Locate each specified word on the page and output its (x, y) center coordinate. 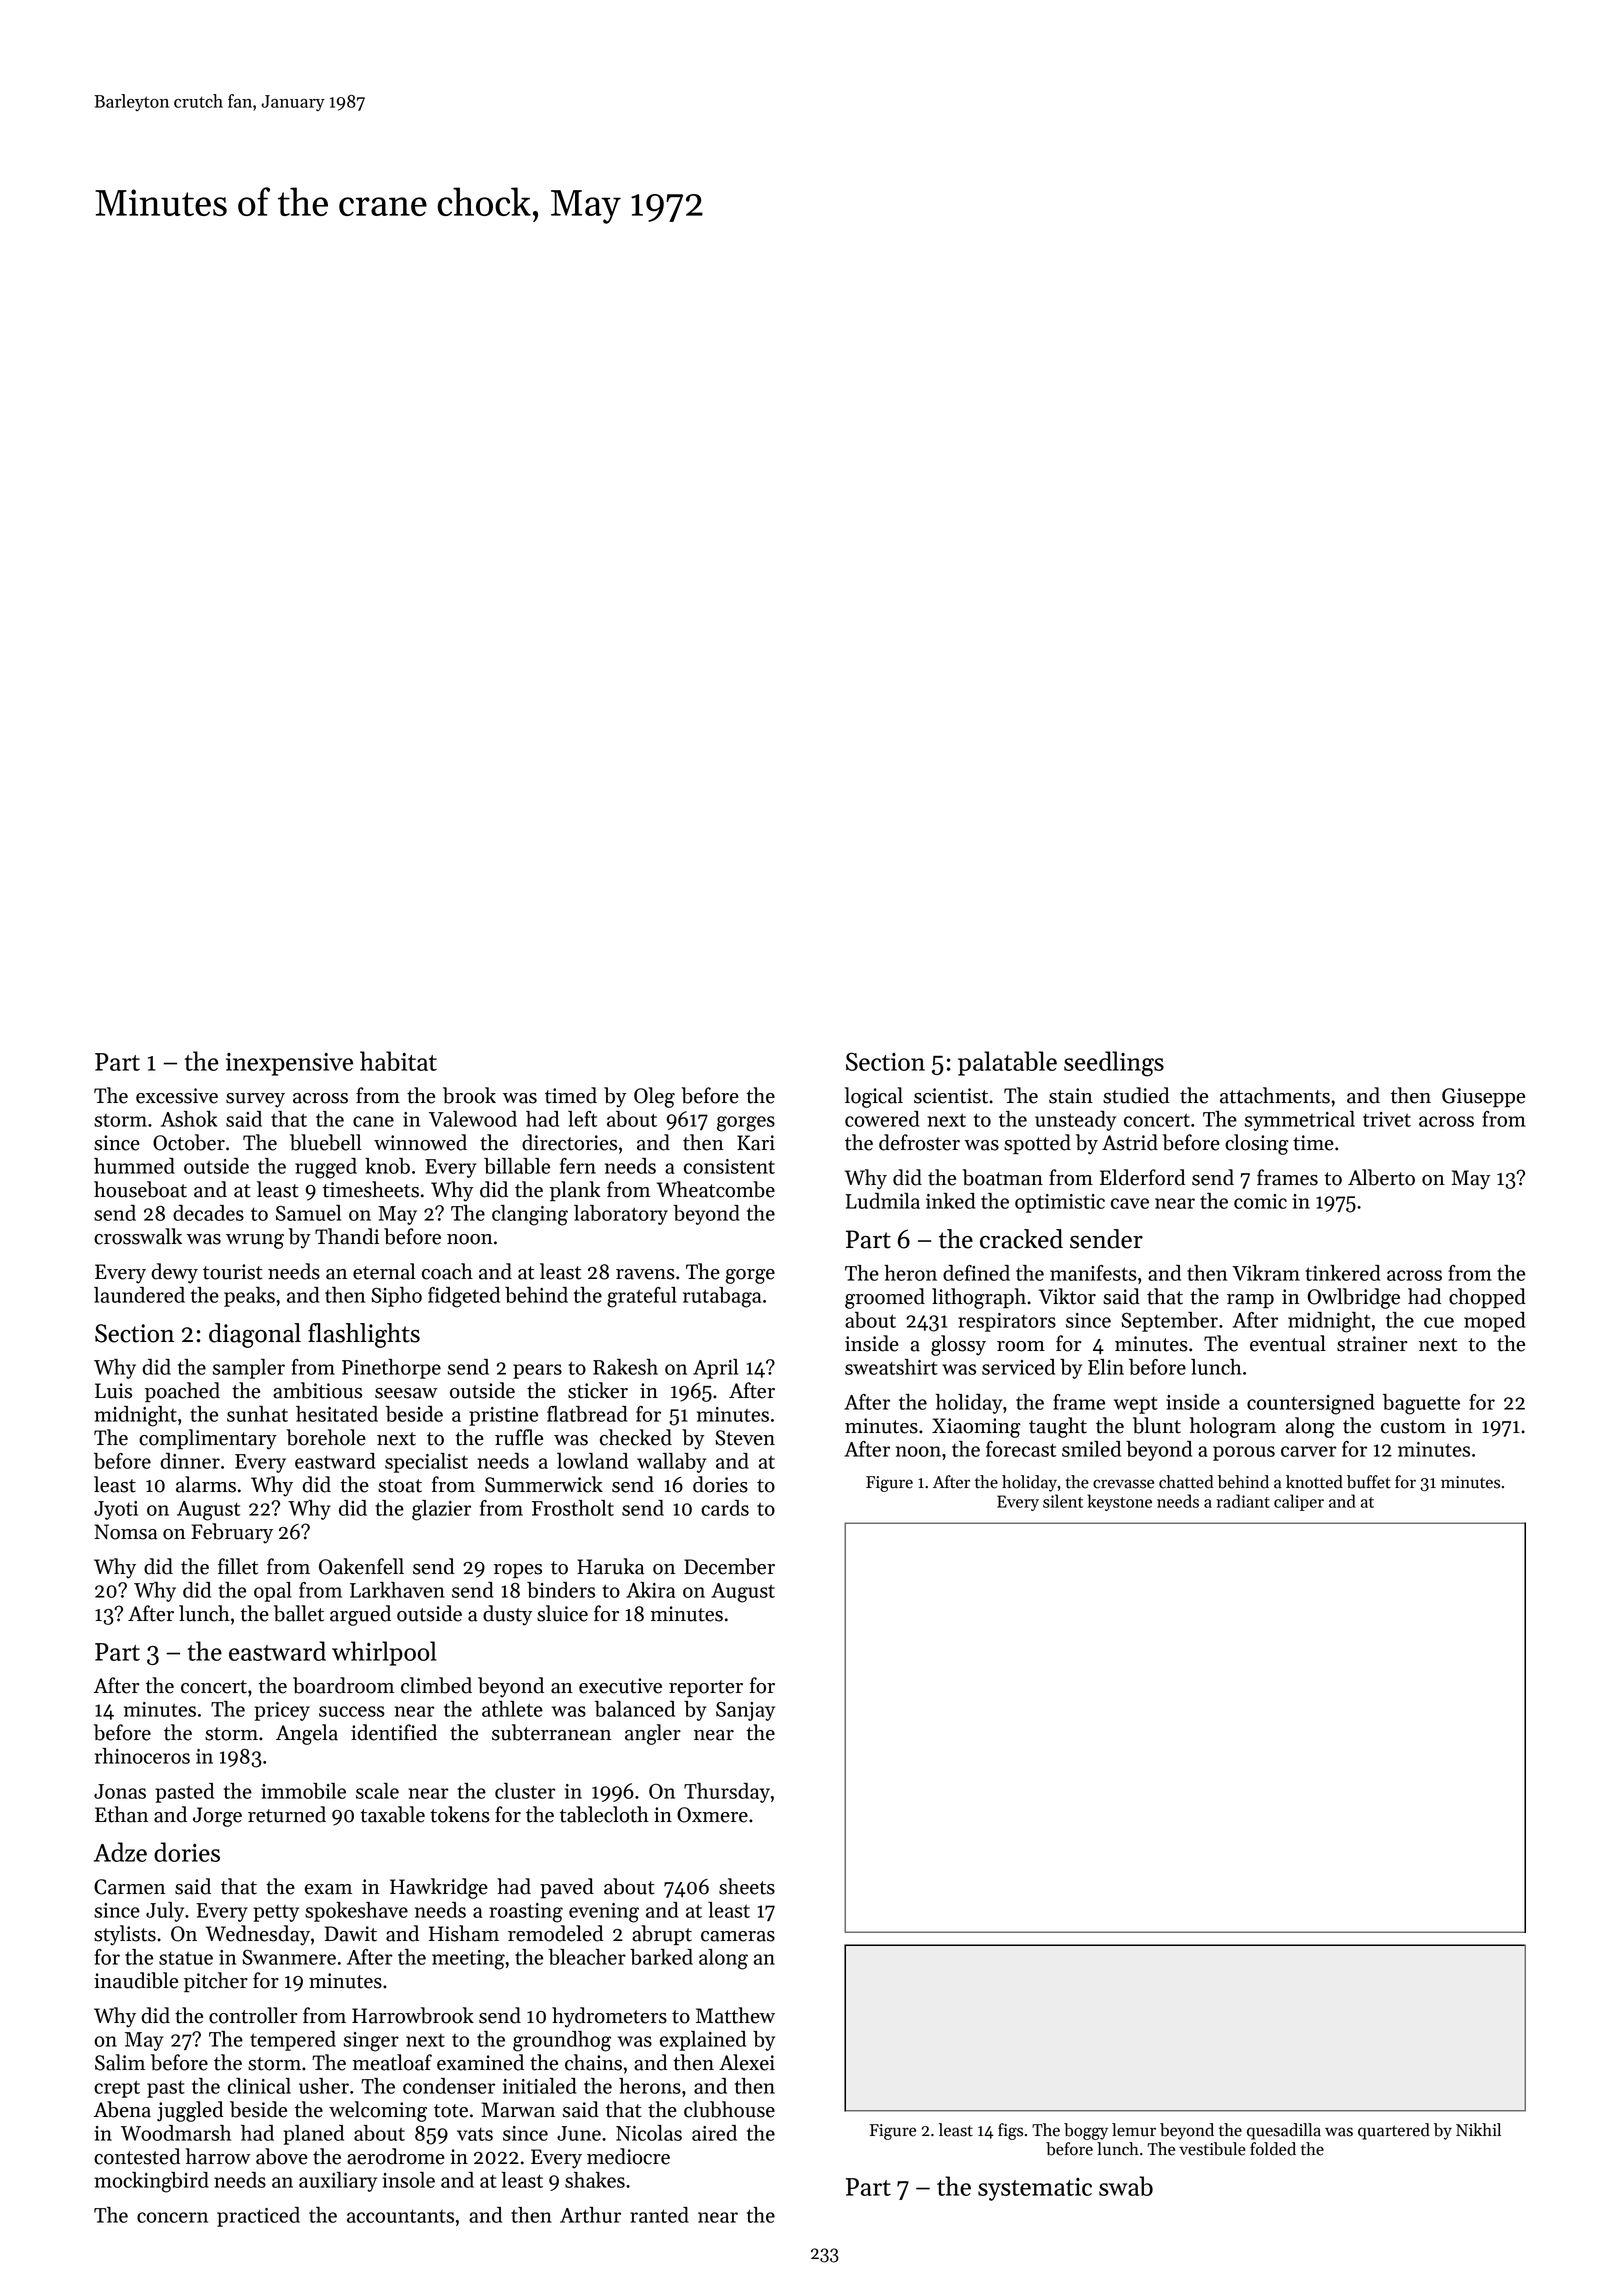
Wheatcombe (716, 1189)
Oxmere (712, 1815)
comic (1260, 1201)
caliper (1299, 1502)
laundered (139, 1295)
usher (324, 2086)
